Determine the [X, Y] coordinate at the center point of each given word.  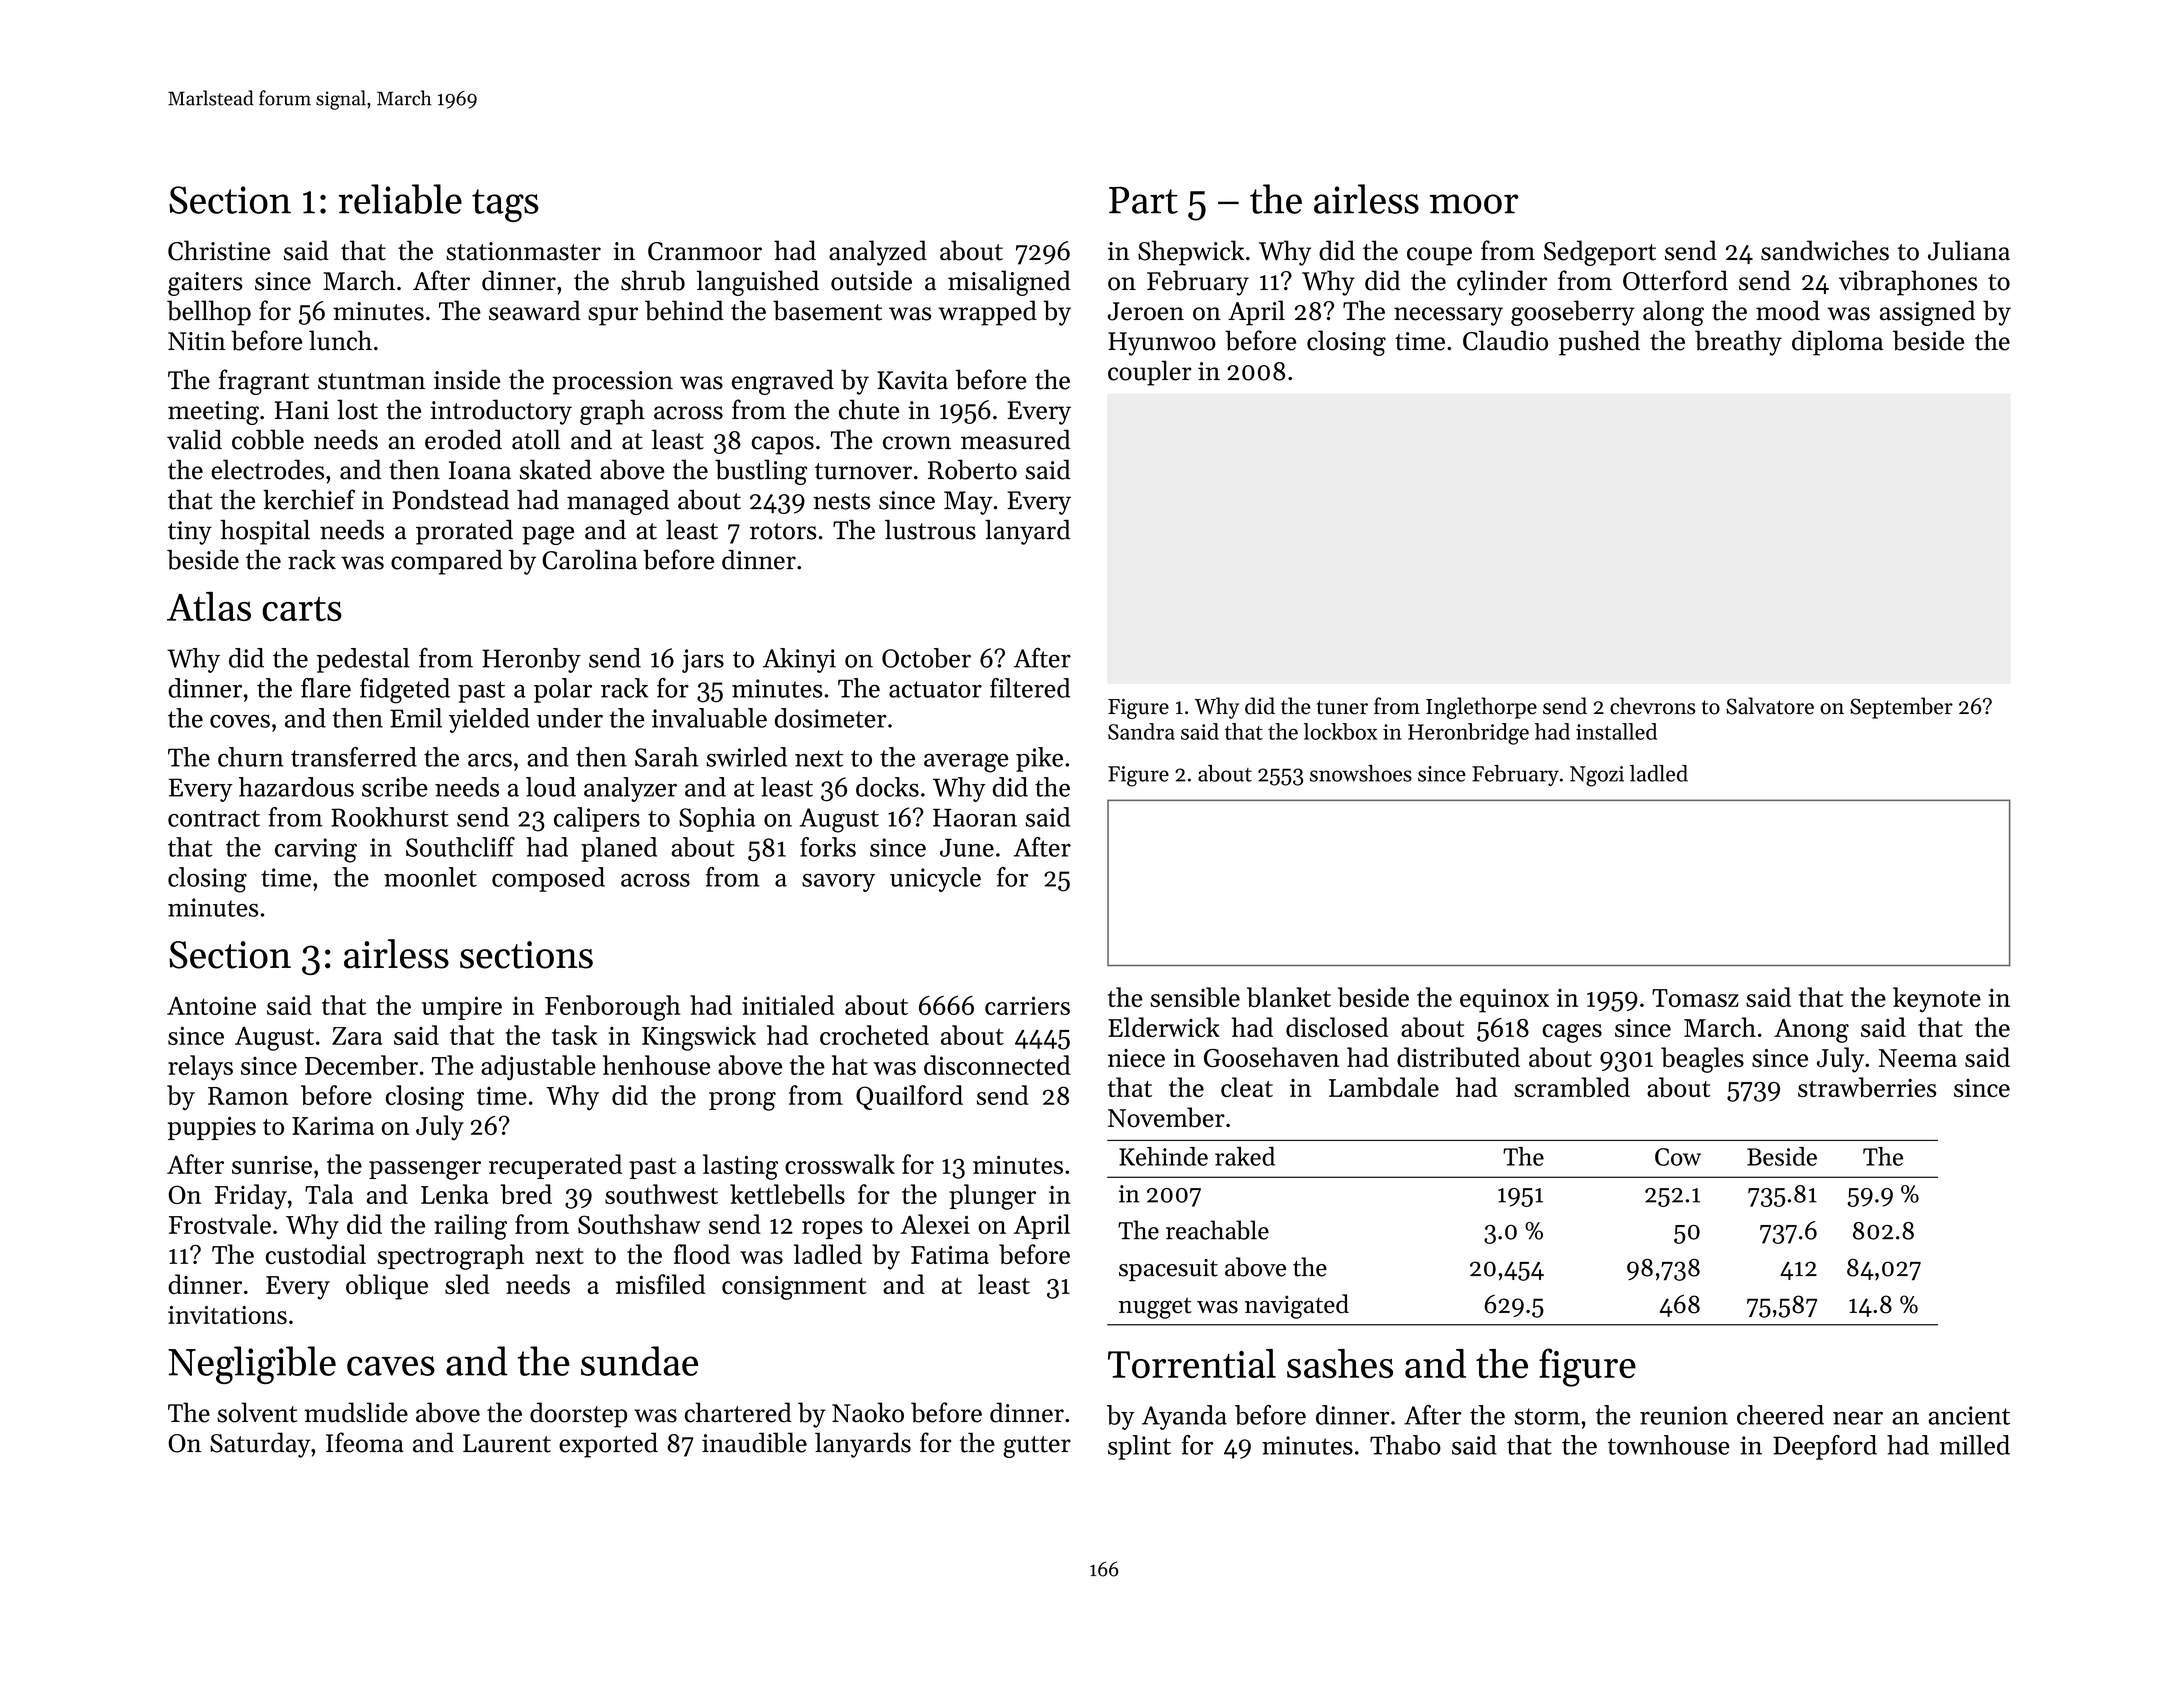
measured [1016, 439]
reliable [400, 199]
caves [391, 1366]
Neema [1918, 1058]
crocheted [874, 1035]
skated [556, 469]
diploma [1837, 343]
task [575, 1035]
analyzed [878, 253]
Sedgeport [1600, 253]
